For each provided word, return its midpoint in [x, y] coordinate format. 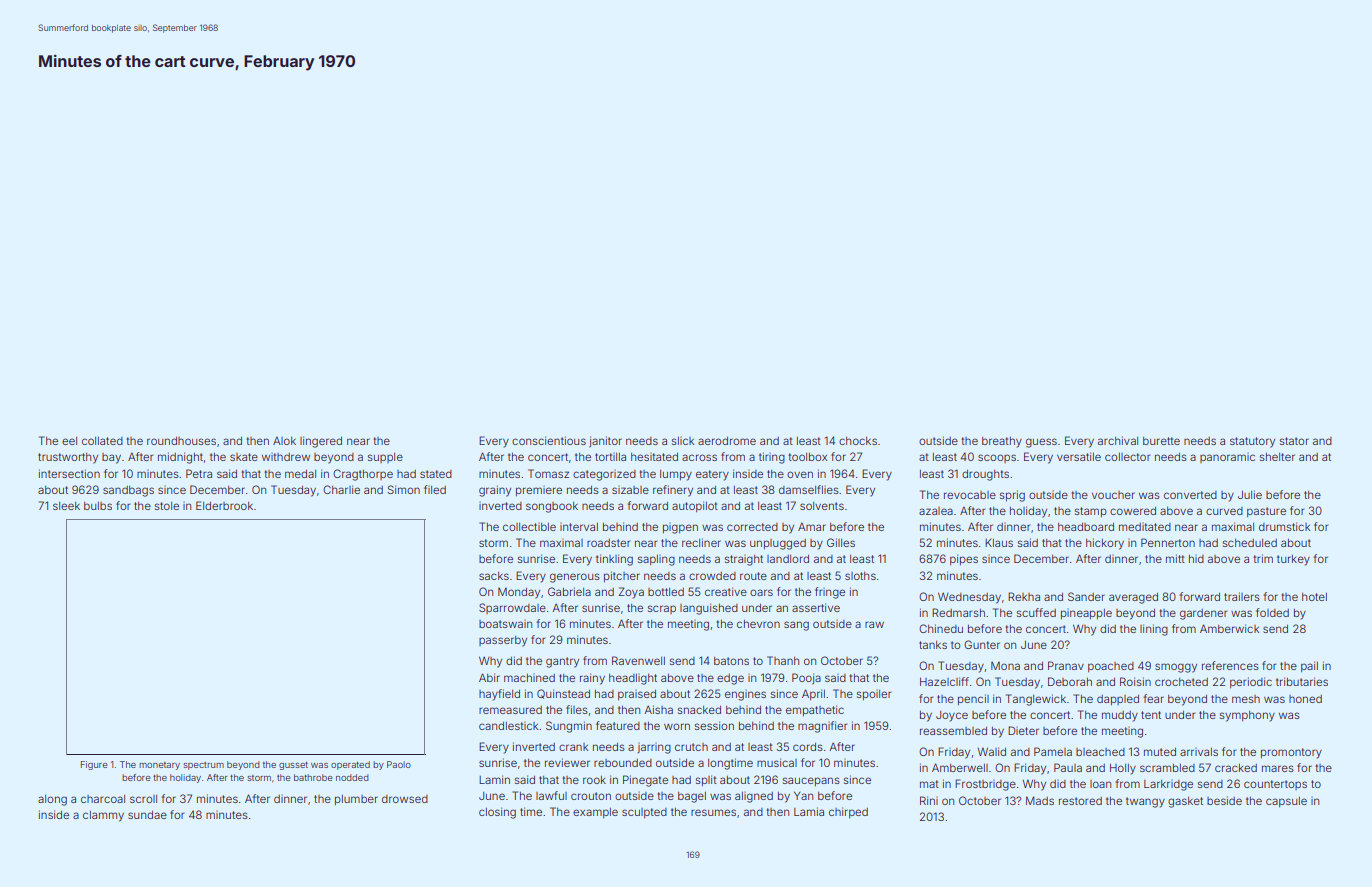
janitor [605, 442]
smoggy [1176, 668]
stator [1294, 441]
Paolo [399, 764]
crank [573, 747]
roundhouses [181, 441]
